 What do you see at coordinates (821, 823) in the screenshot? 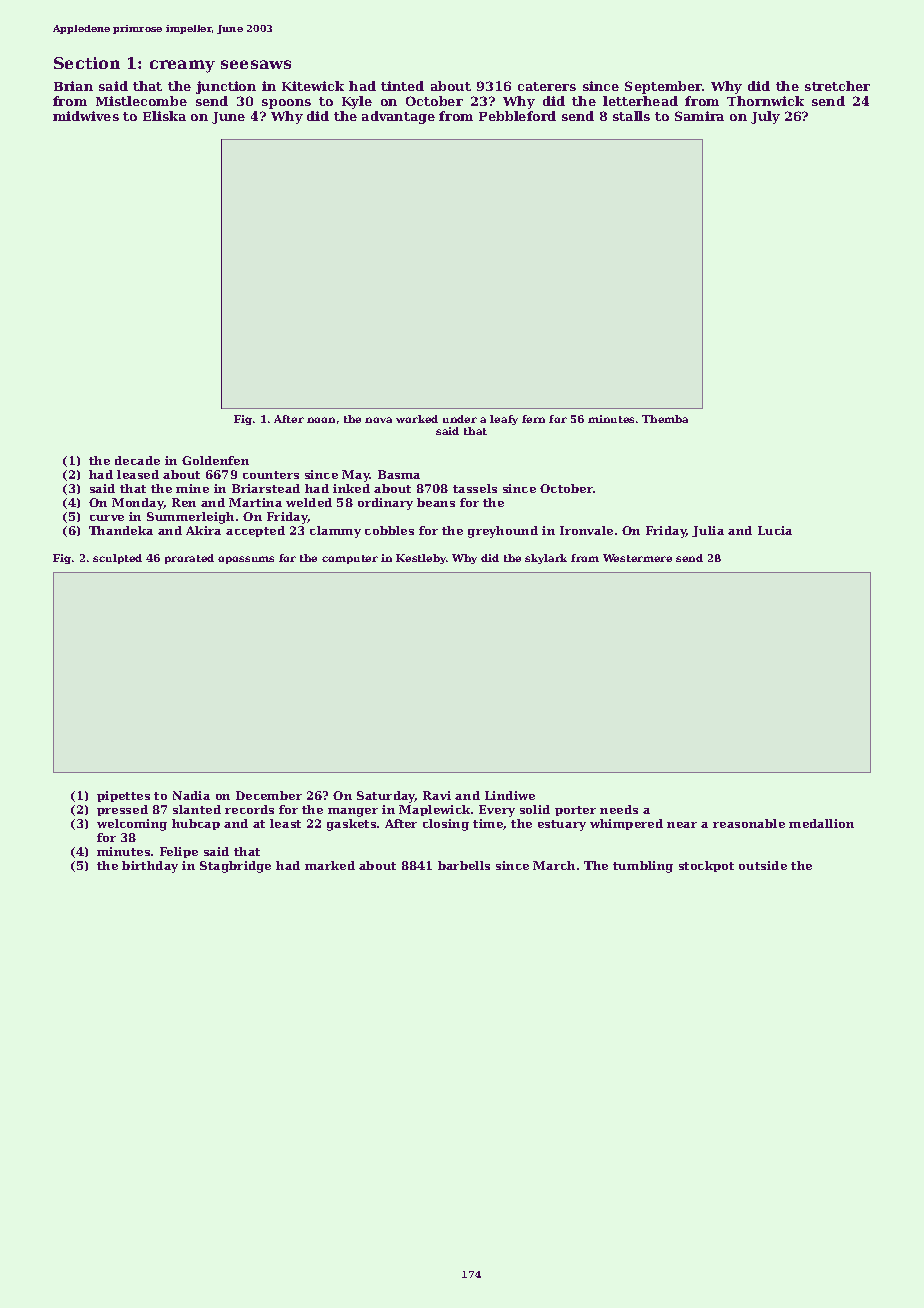
I see `medallion` at bounding box center [821, 823].
